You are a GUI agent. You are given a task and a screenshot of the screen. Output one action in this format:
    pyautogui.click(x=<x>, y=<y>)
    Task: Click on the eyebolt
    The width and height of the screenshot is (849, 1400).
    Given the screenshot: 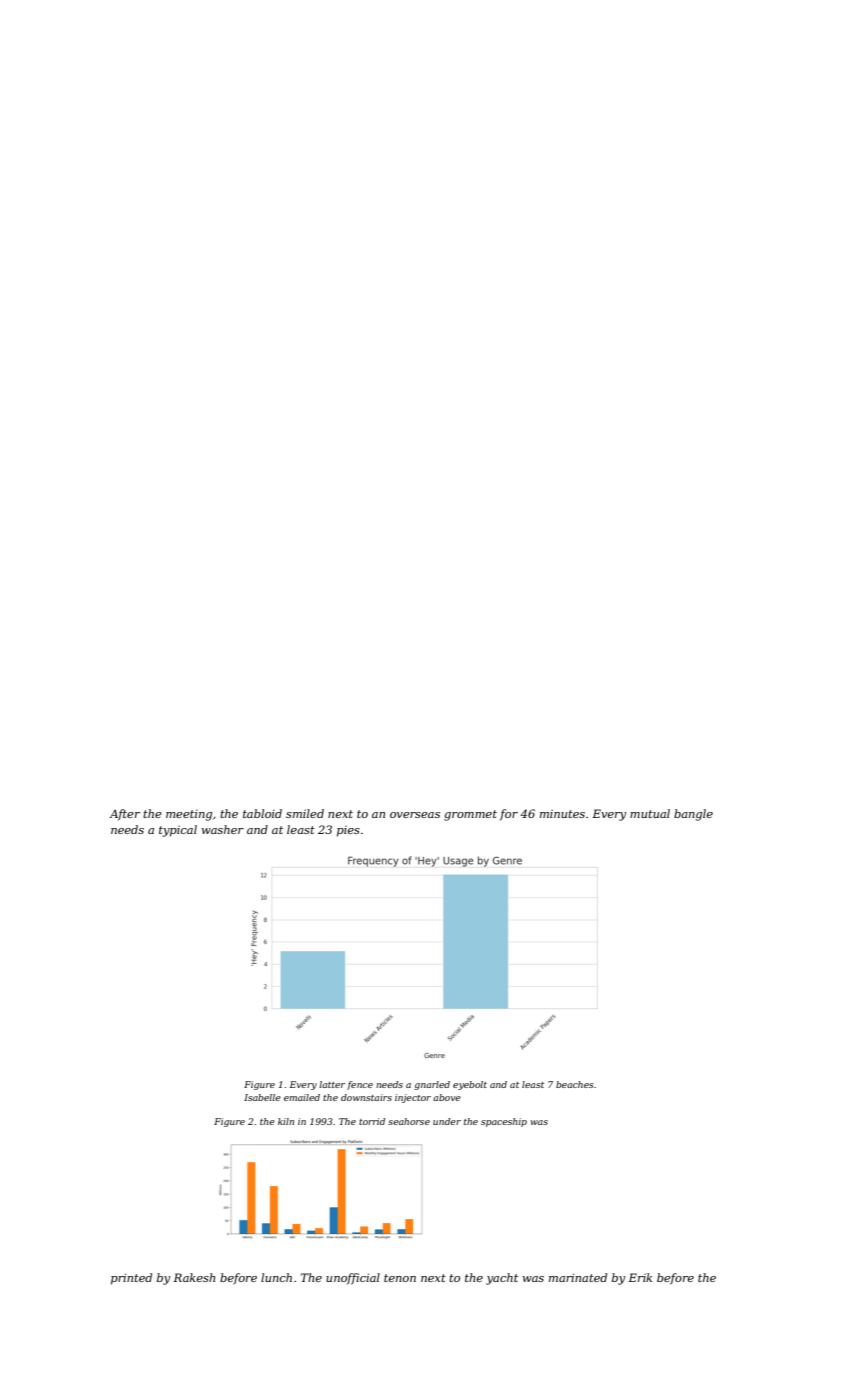 What is the action you would take?
    pyautogui.click(x=470, y=1085)
